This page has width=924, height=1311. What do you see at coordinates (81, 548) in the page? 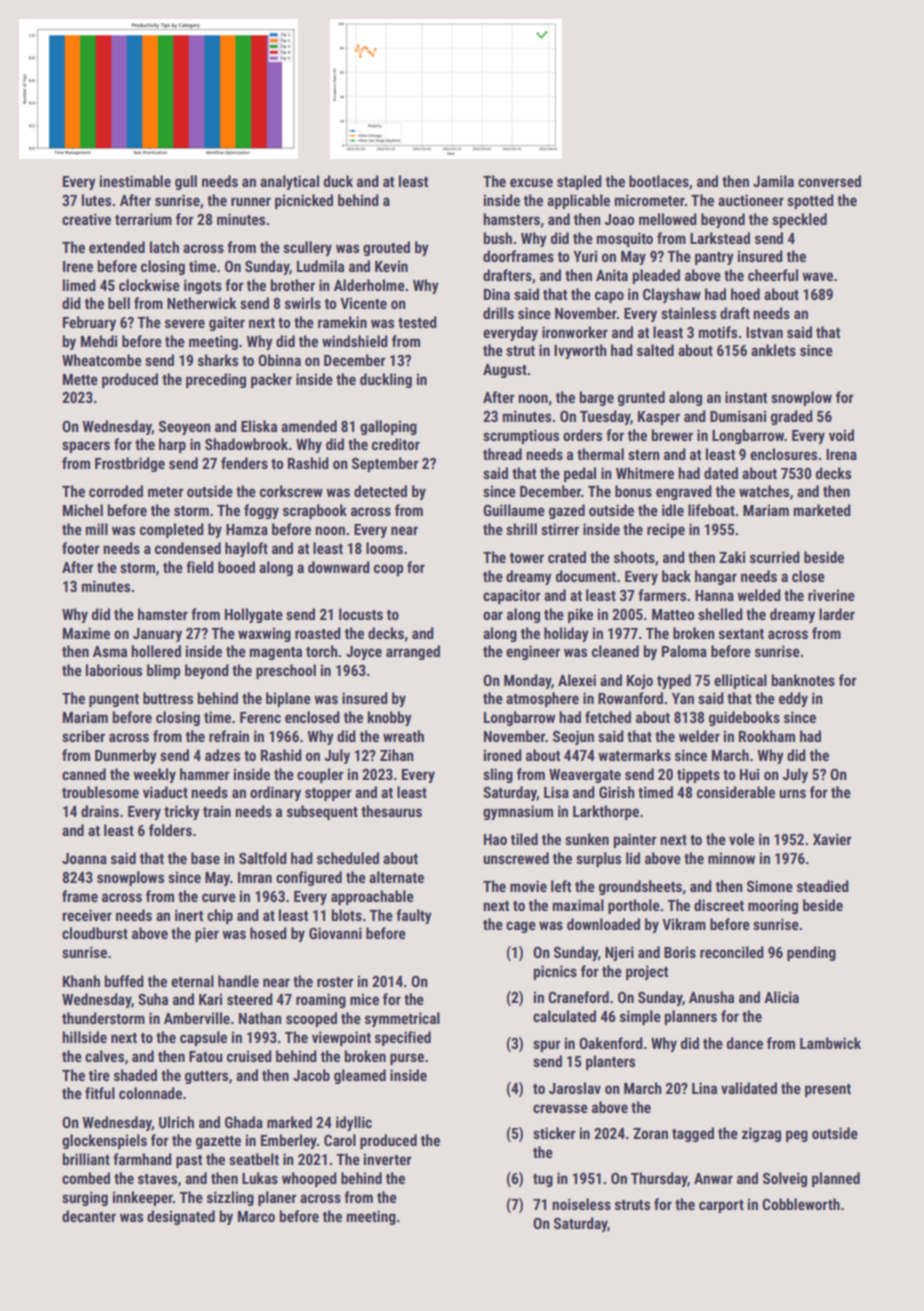
I see `footer` at bounding box center [81, 548].
